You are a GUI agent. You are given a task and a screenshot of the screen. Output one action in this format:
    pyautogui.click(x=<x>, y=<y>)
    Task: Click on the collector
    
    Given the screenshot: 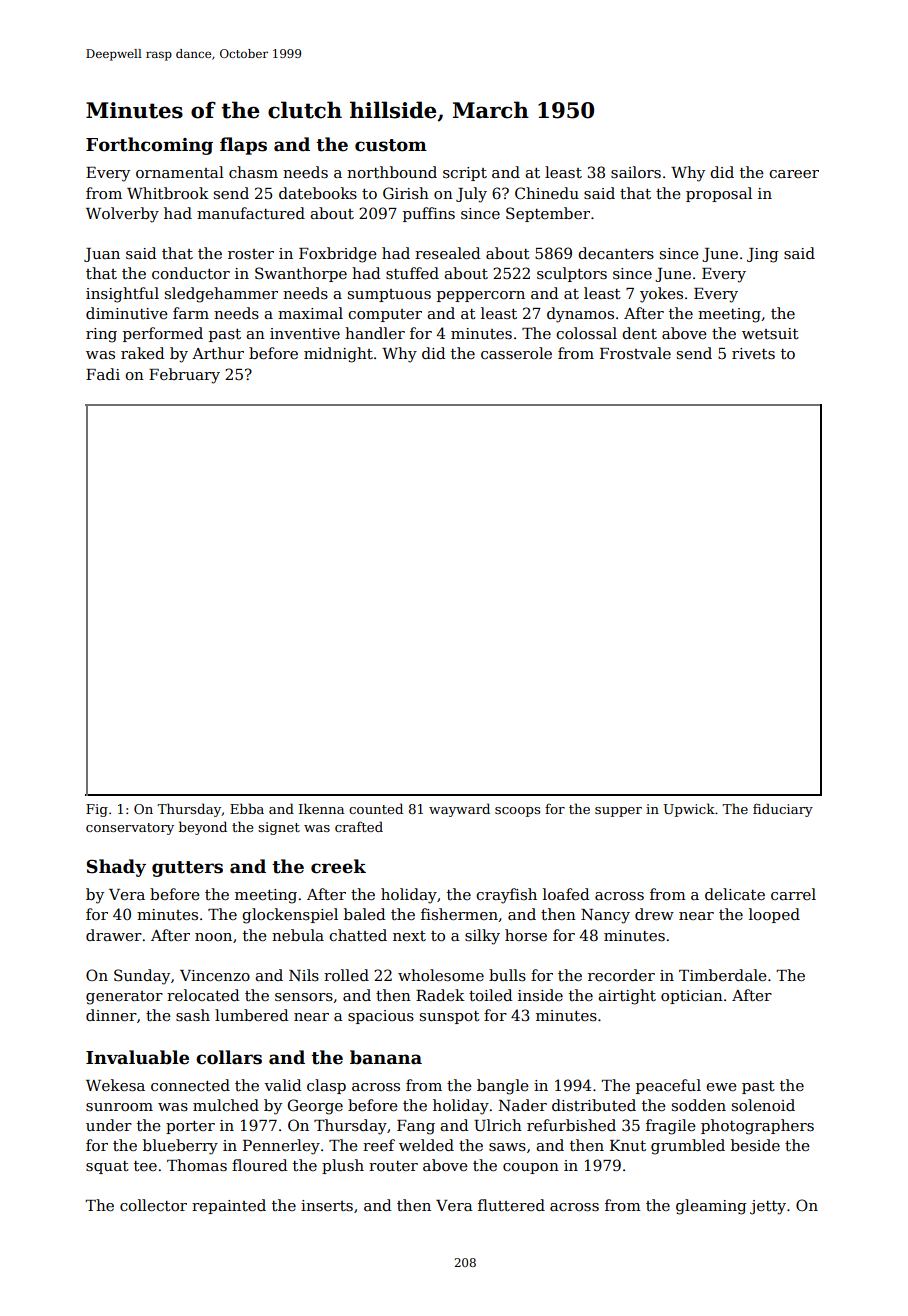 What is the action you would take?
    pyautogui.click(x=153, y=1205)
